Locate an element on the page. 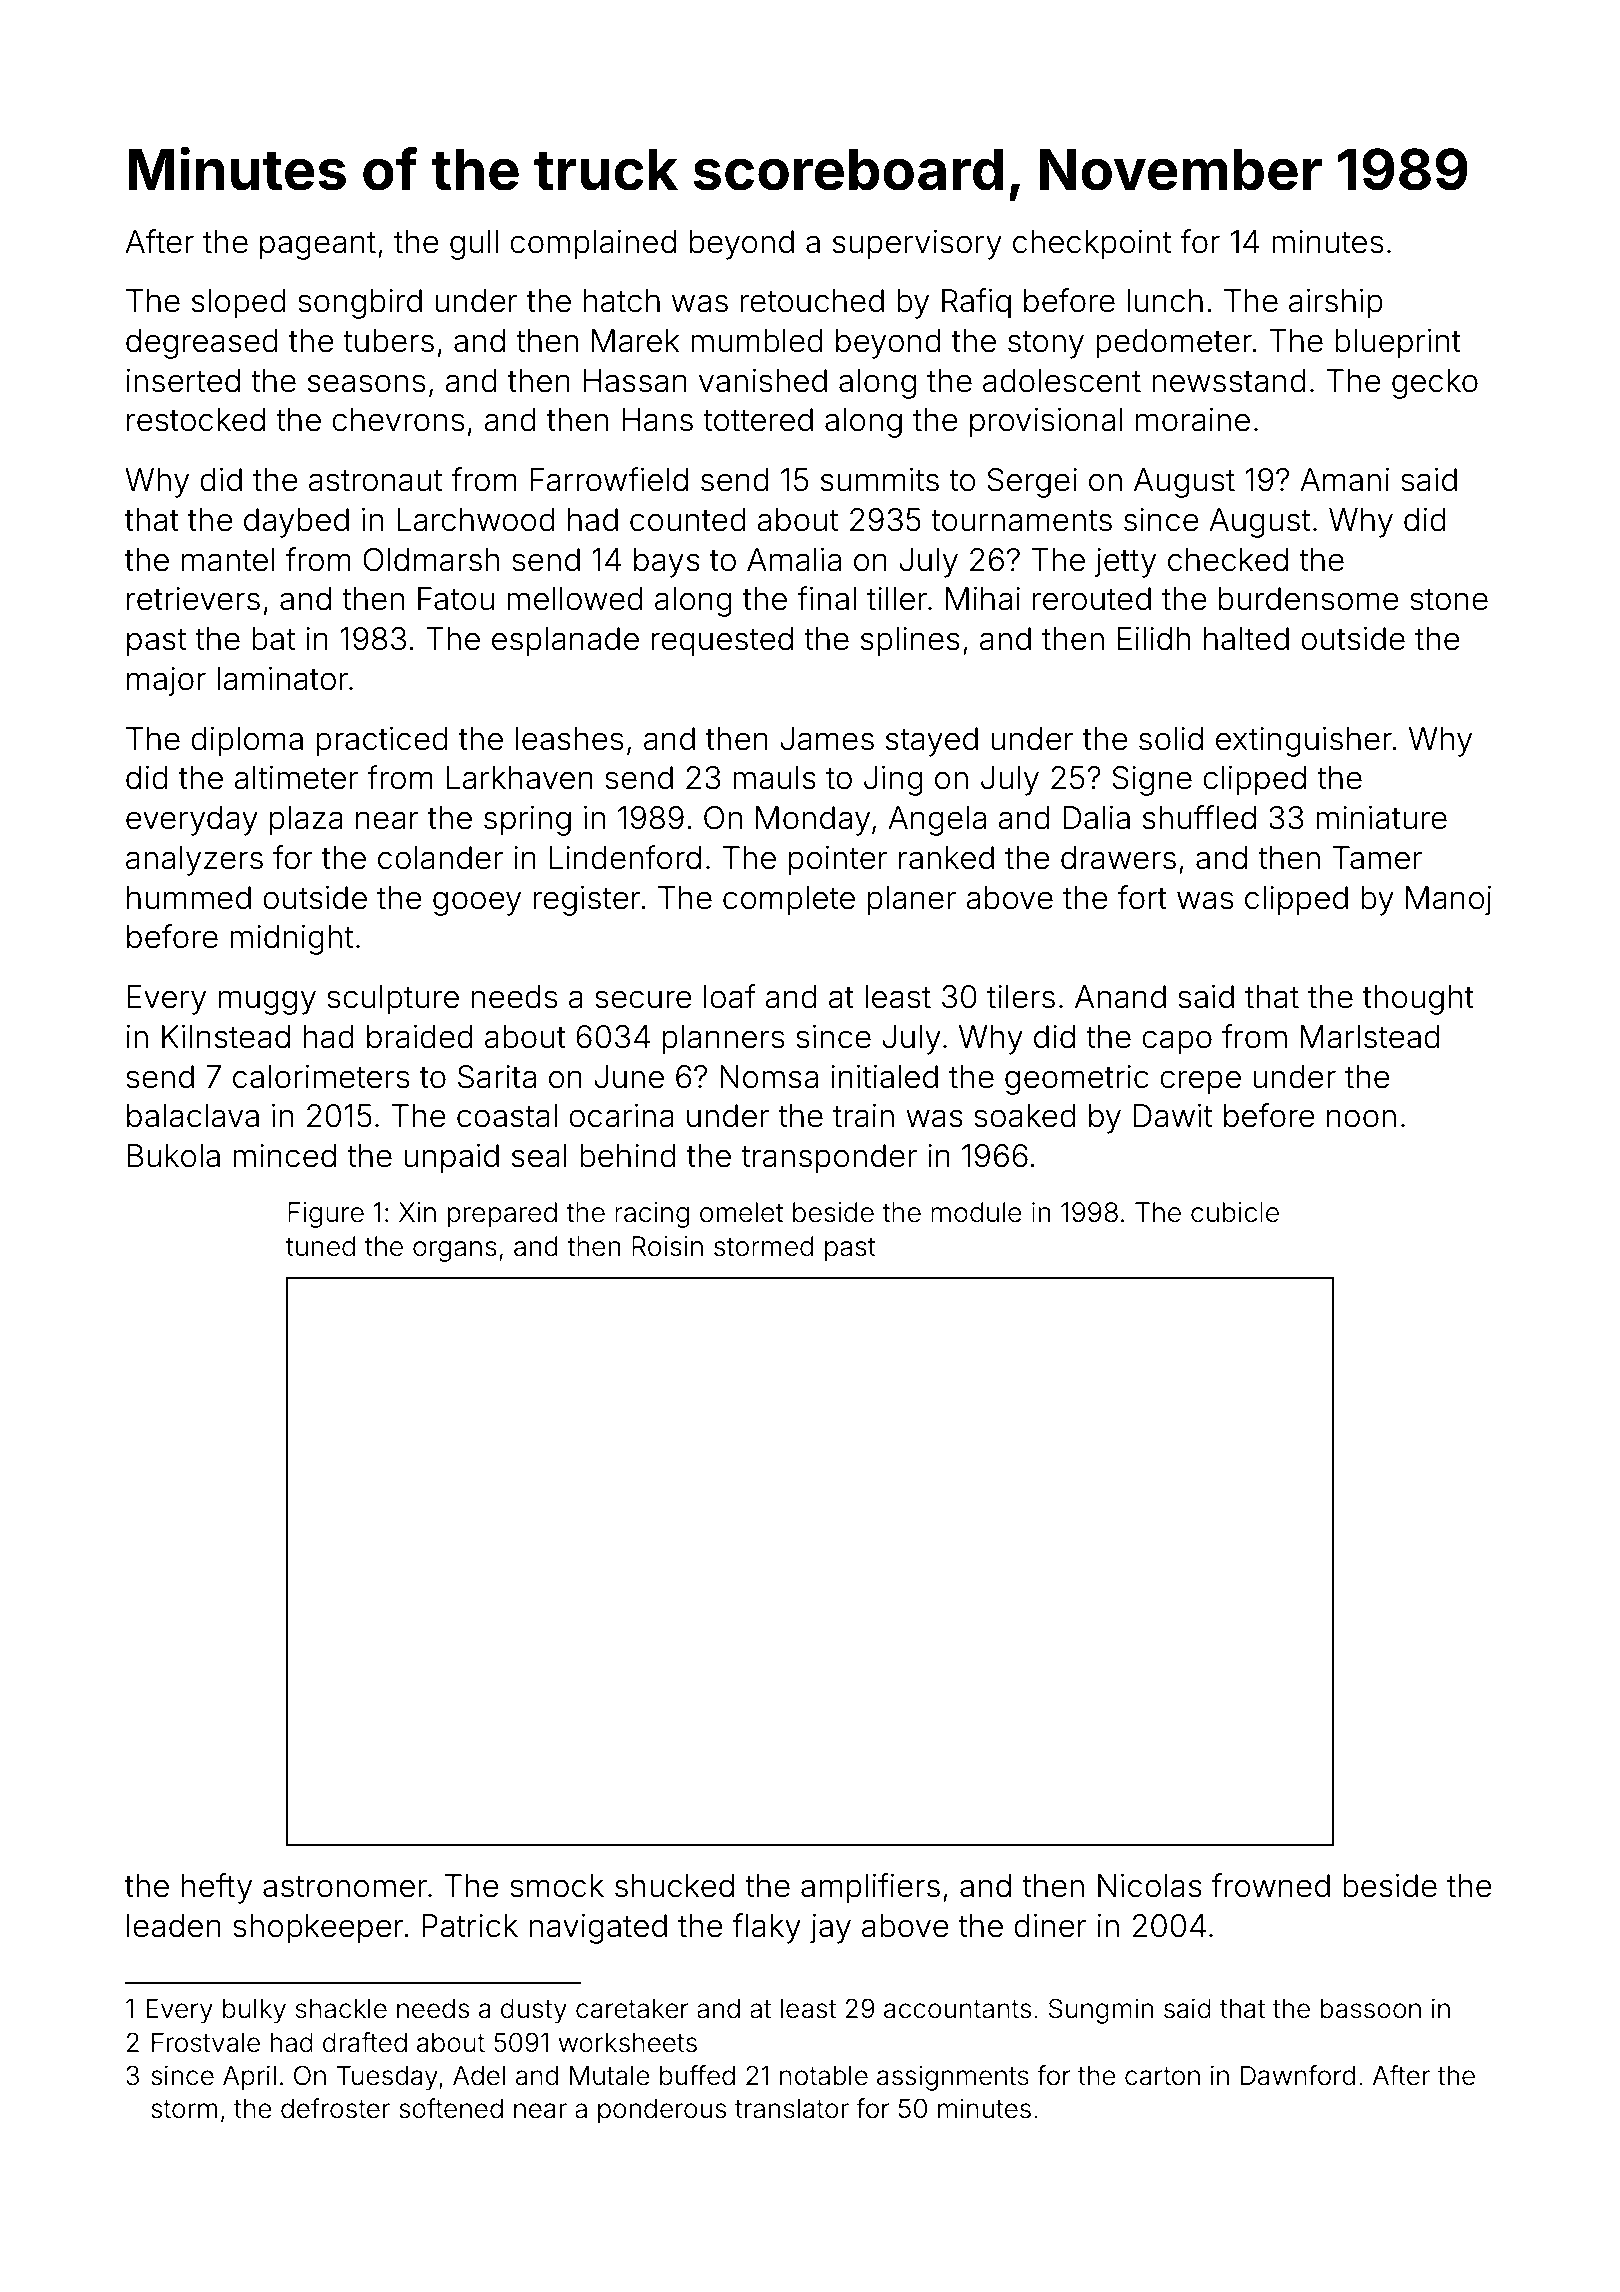 The image size is (1620, 2292). shuffled is located at coordinates (1199, 817).
